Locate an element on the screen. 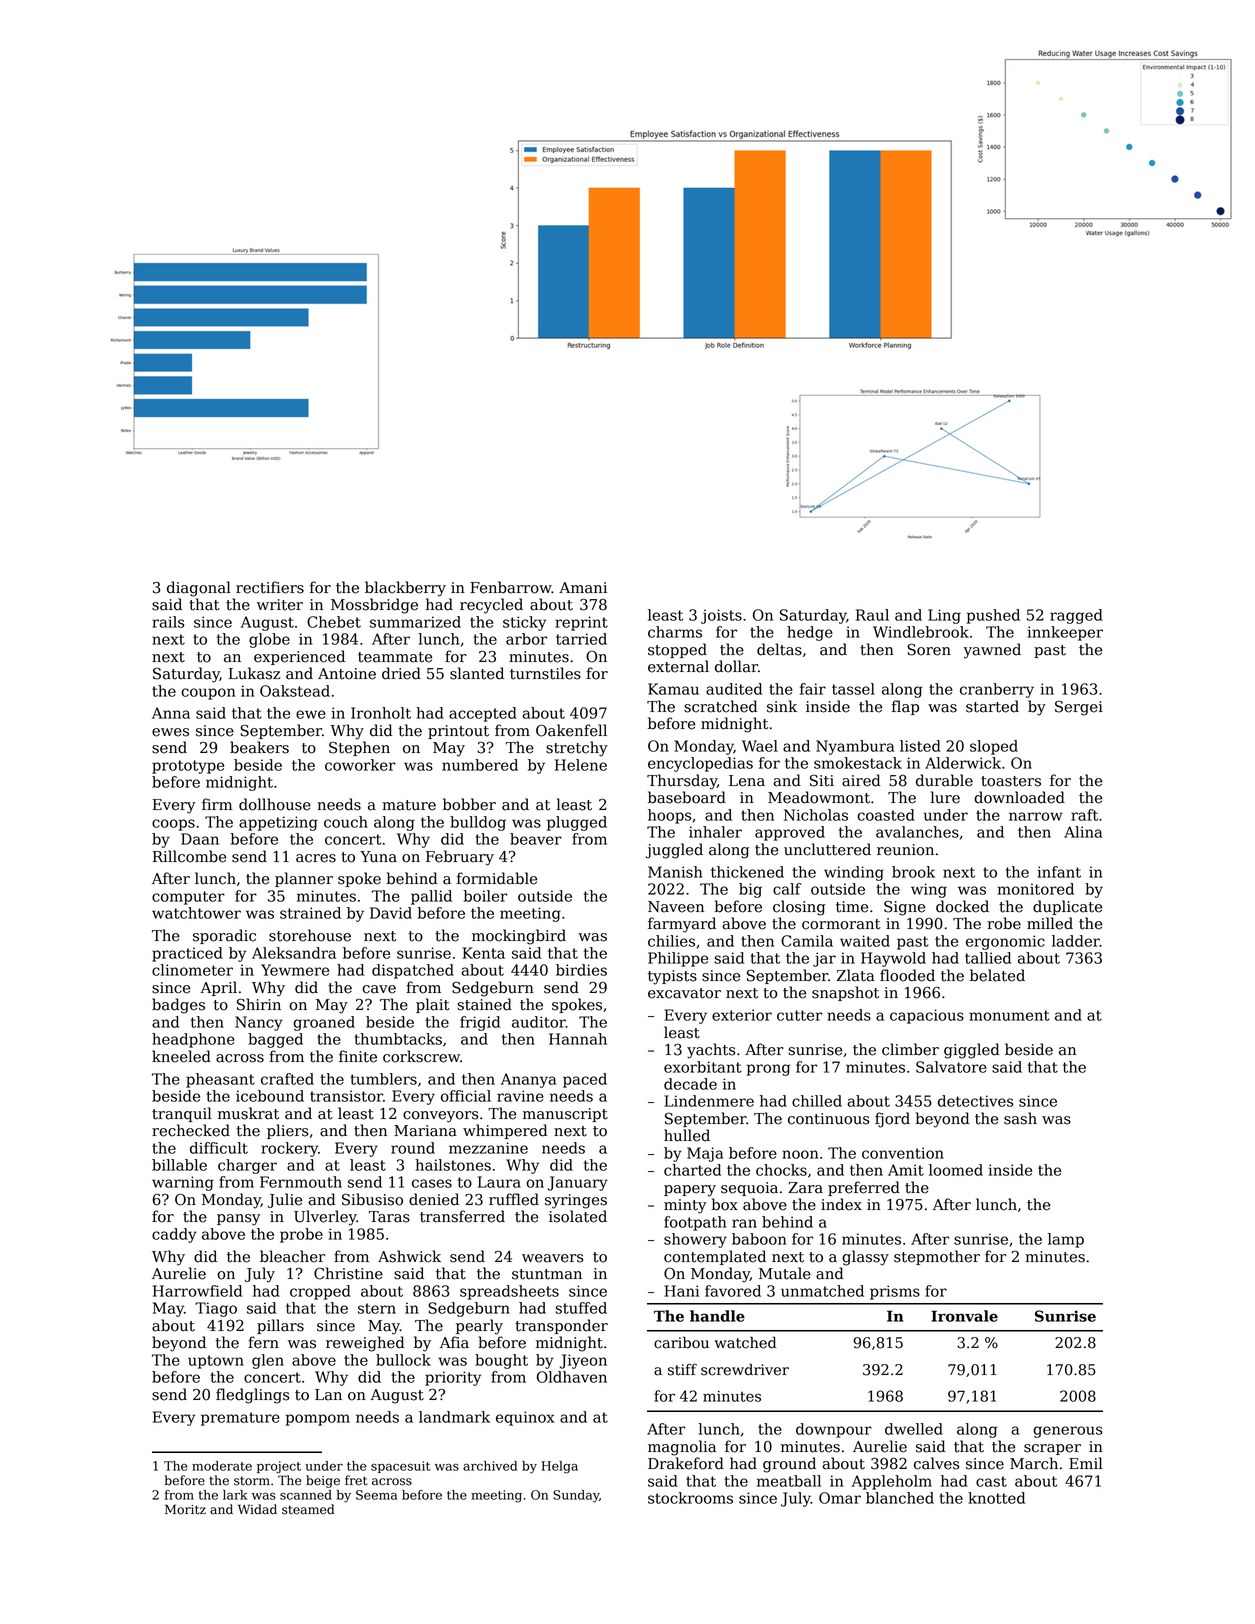  headphone is located at coordinates (193, 1040).
